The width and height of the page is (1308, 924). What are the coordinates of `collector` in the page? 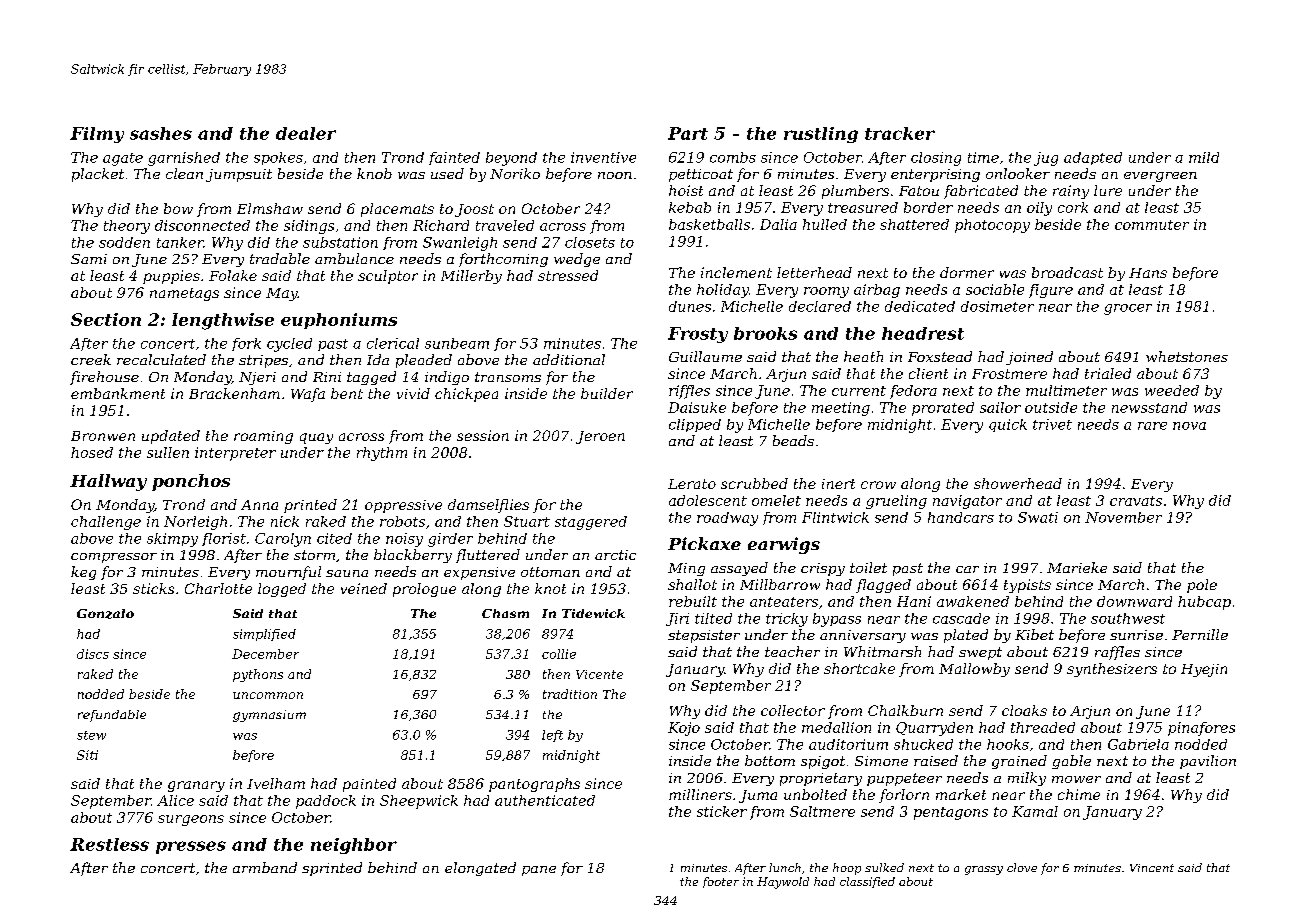 It's located at (793, 710).
